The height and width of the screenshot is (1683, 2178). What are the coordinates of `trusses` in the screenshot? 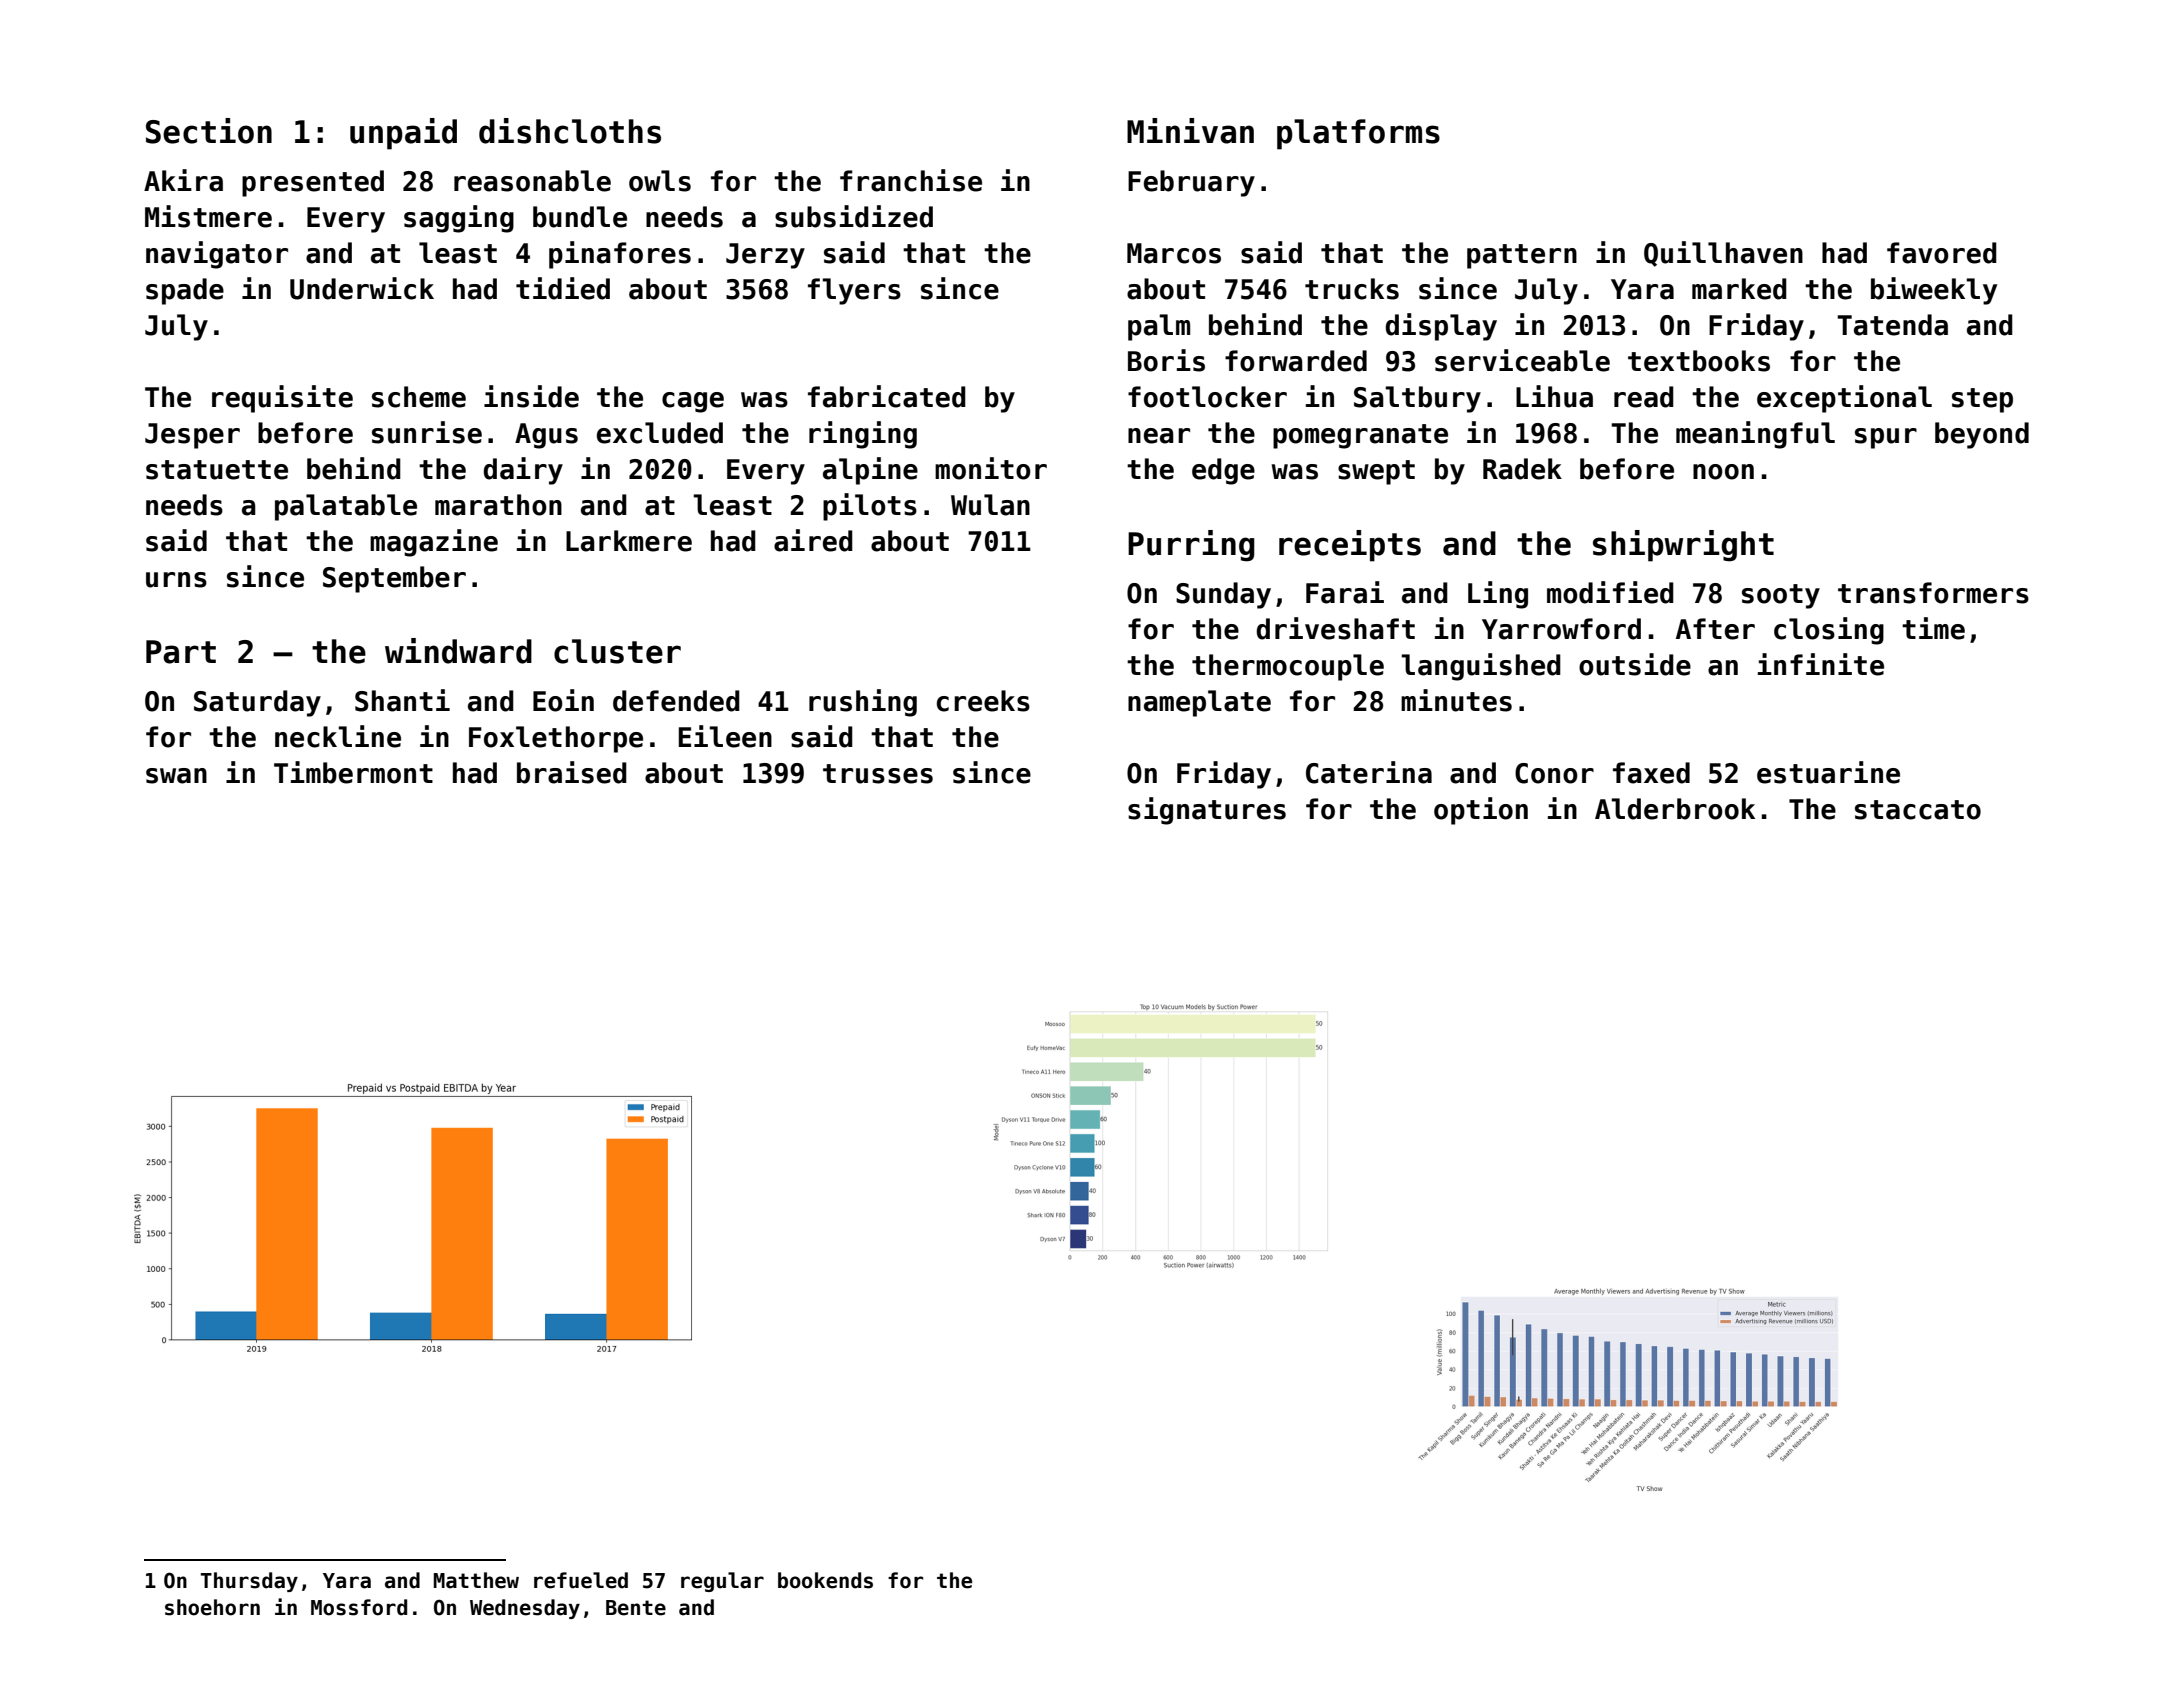 It's located at (878, 774).
